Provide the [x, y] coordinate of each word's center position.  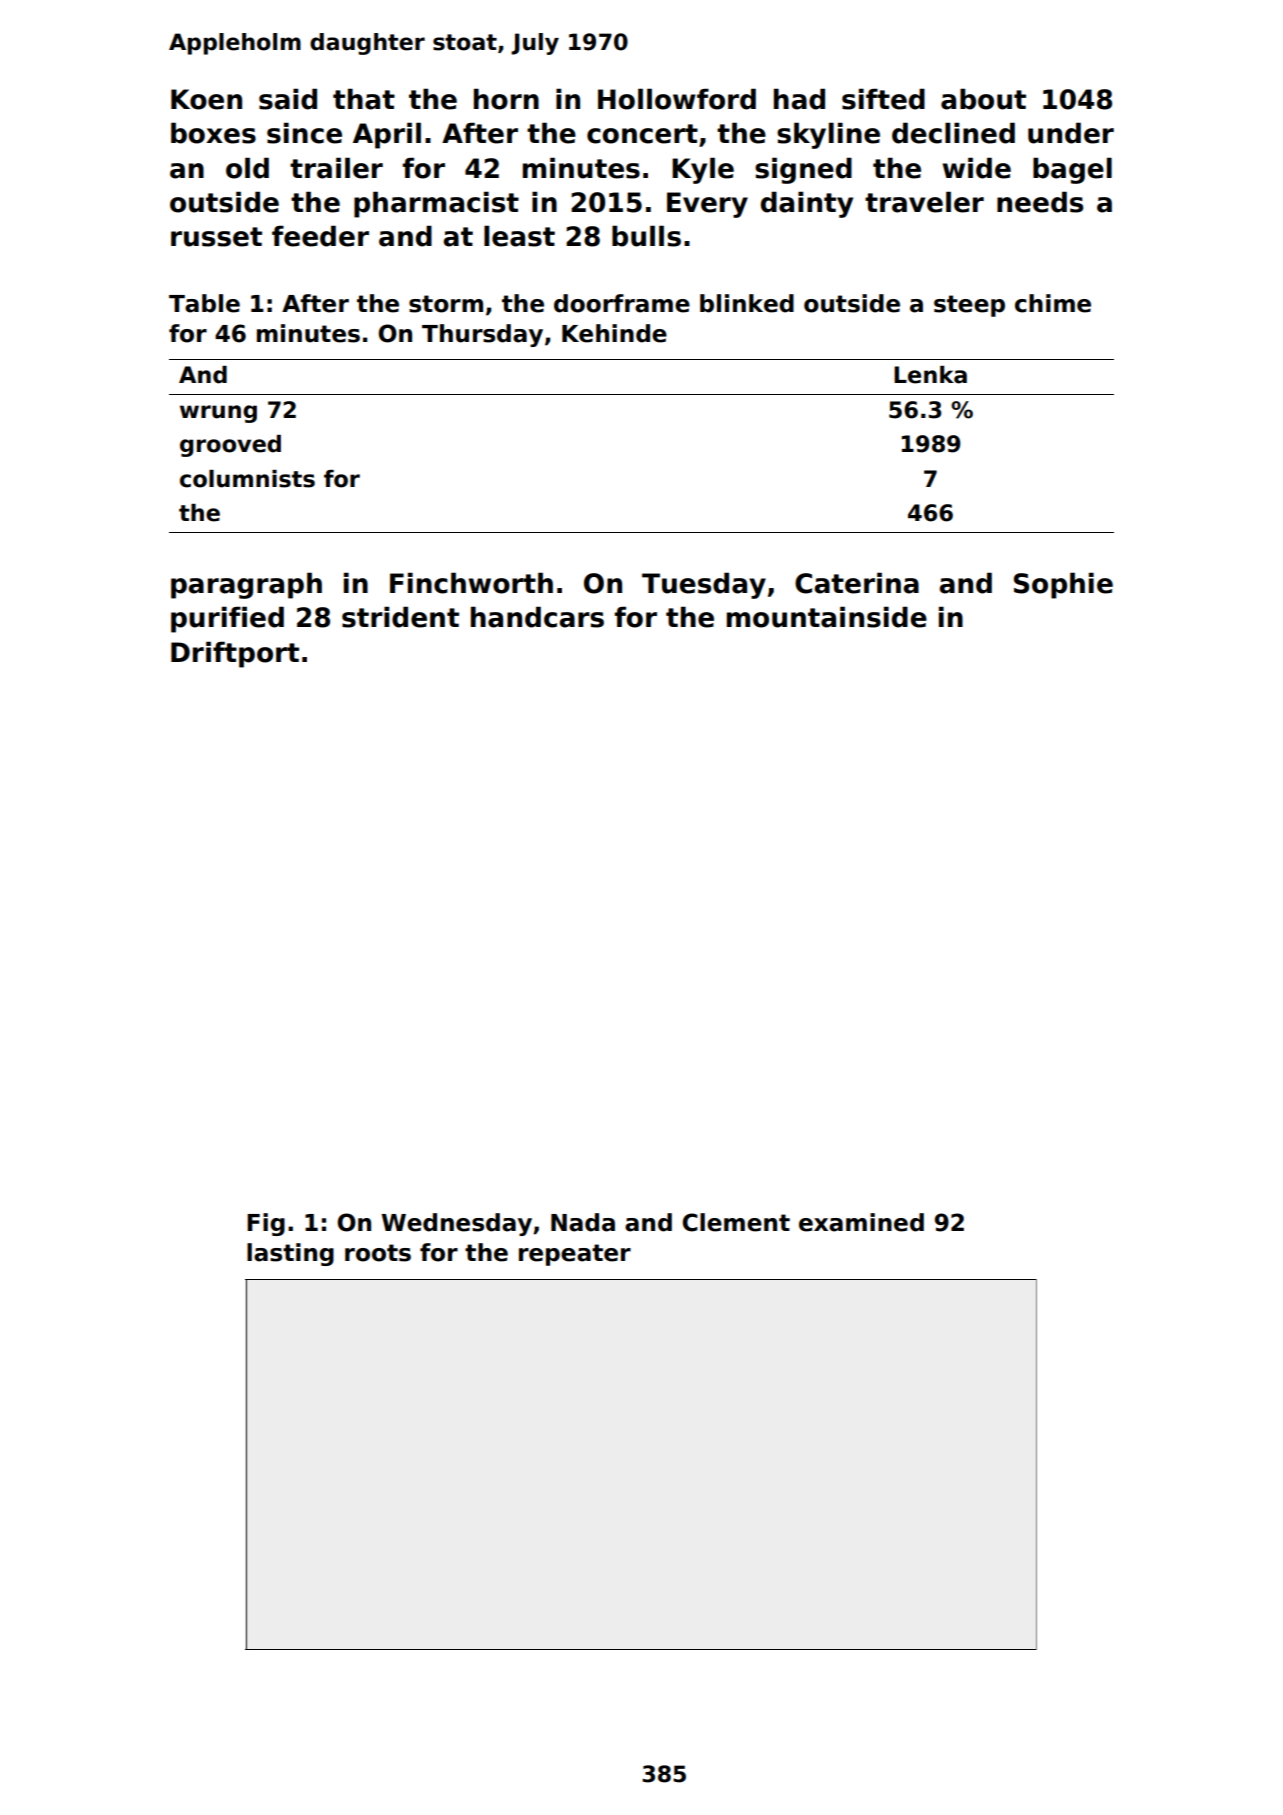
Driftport [235, 654]
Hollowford [677, 99]
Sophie [1063, 585]
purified [227, 619]
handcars [537, 617]
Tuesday [704, 585]
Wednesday [456, 1224]
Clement [736, 1222]
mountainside [827, 617]
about [983, 99]
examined [861, 1222]
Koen [206, 99]
